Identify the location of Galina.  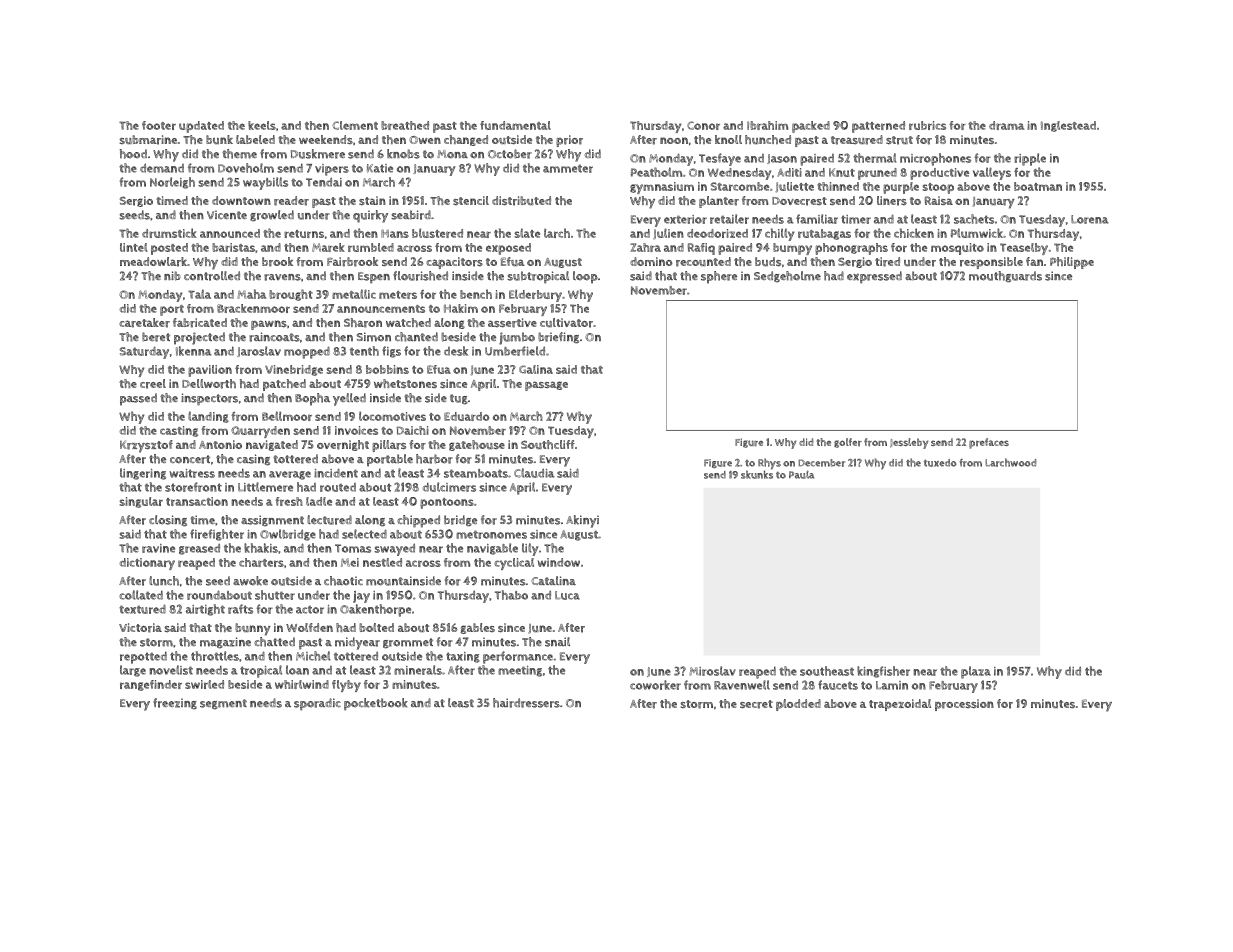
(536, 369).
